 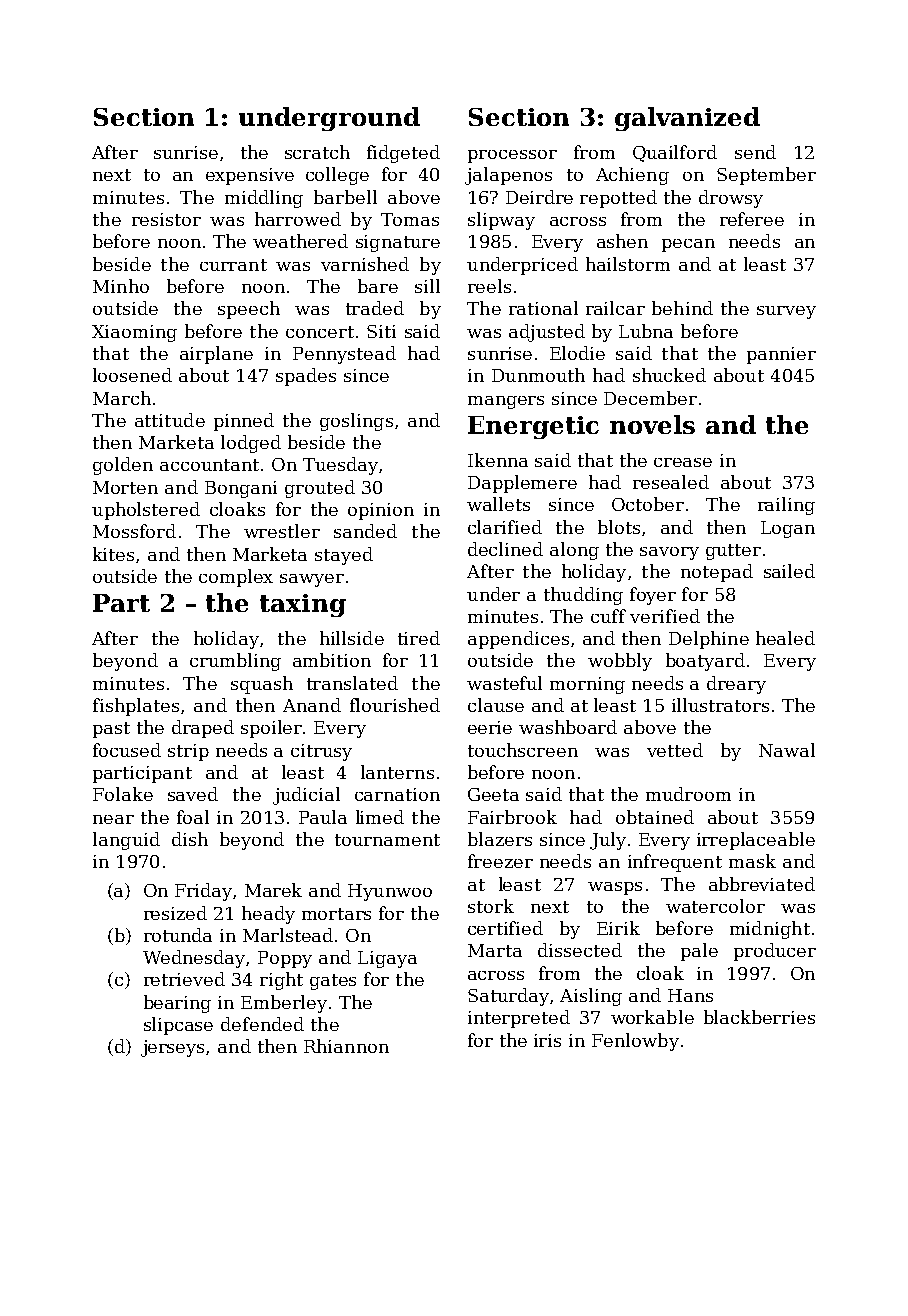 What do you see at coordinates (522, 484) in the page?
I see `Dapplemere` at bounding box center [522, 484].
